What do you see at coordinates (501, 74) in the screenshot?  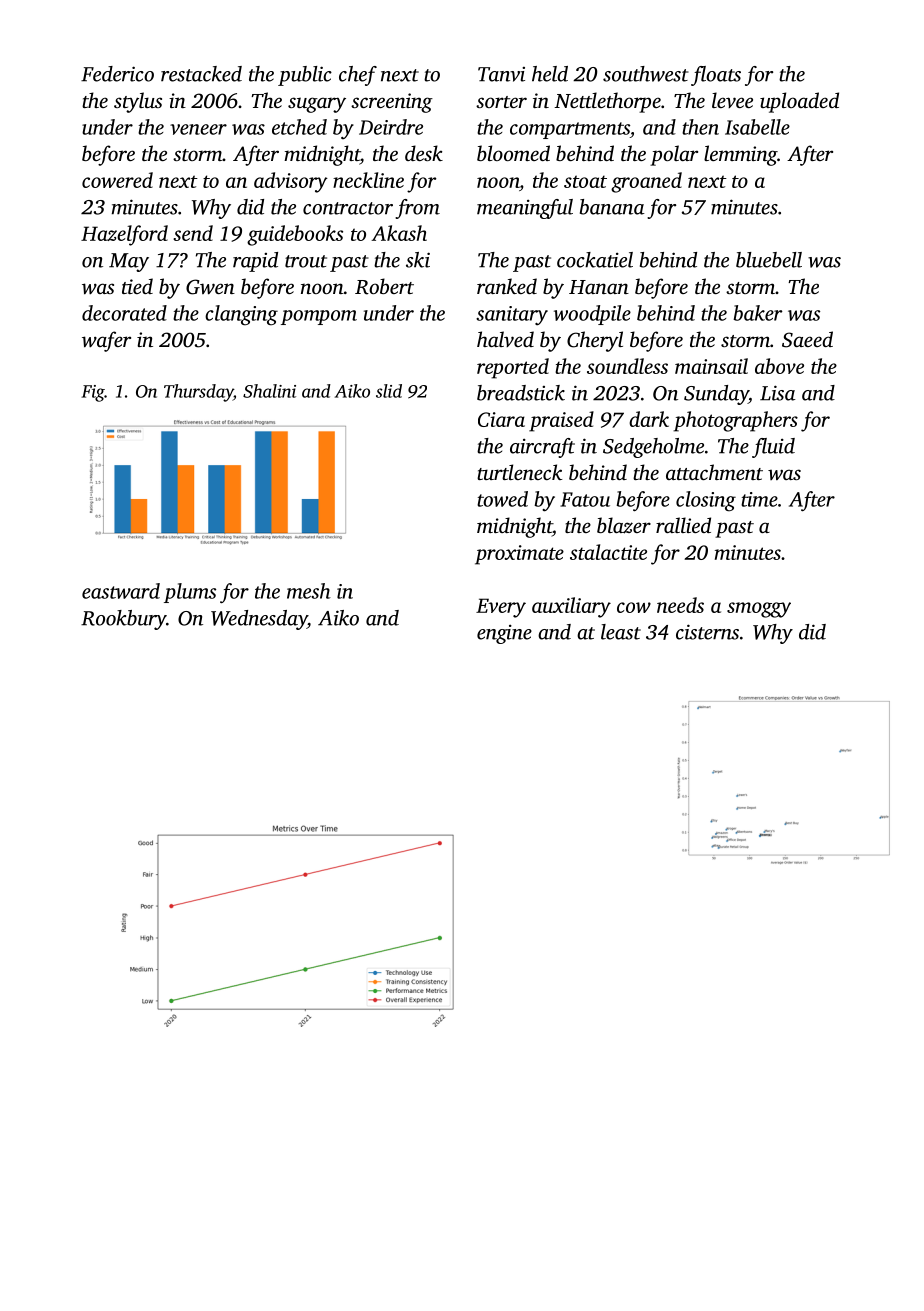 I see `Tanvi` at bounding box center [501, 74].
